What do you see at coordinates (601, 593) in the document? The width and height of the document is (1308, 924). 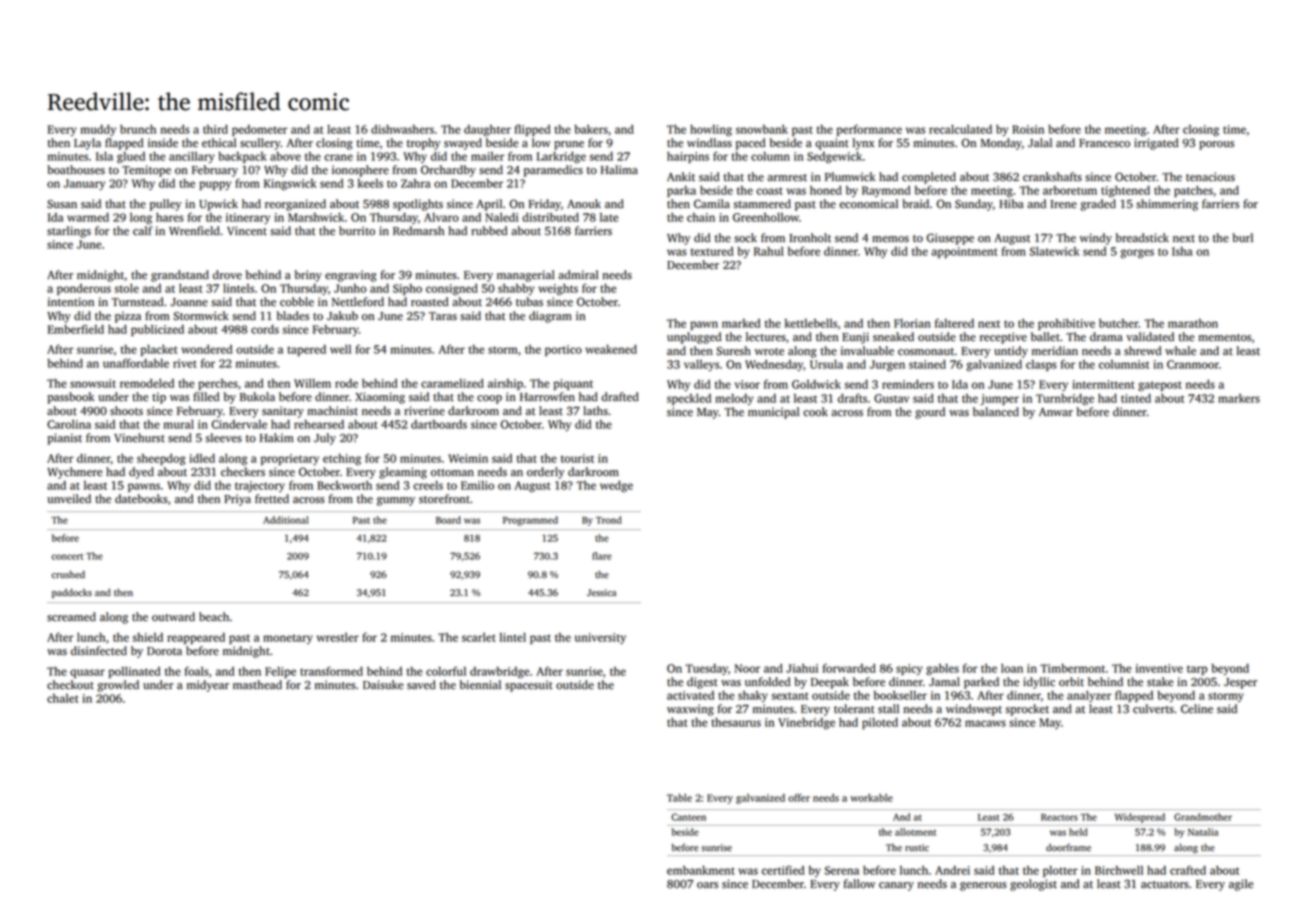 I see `Jessica` at bounding box center [601, 593].
